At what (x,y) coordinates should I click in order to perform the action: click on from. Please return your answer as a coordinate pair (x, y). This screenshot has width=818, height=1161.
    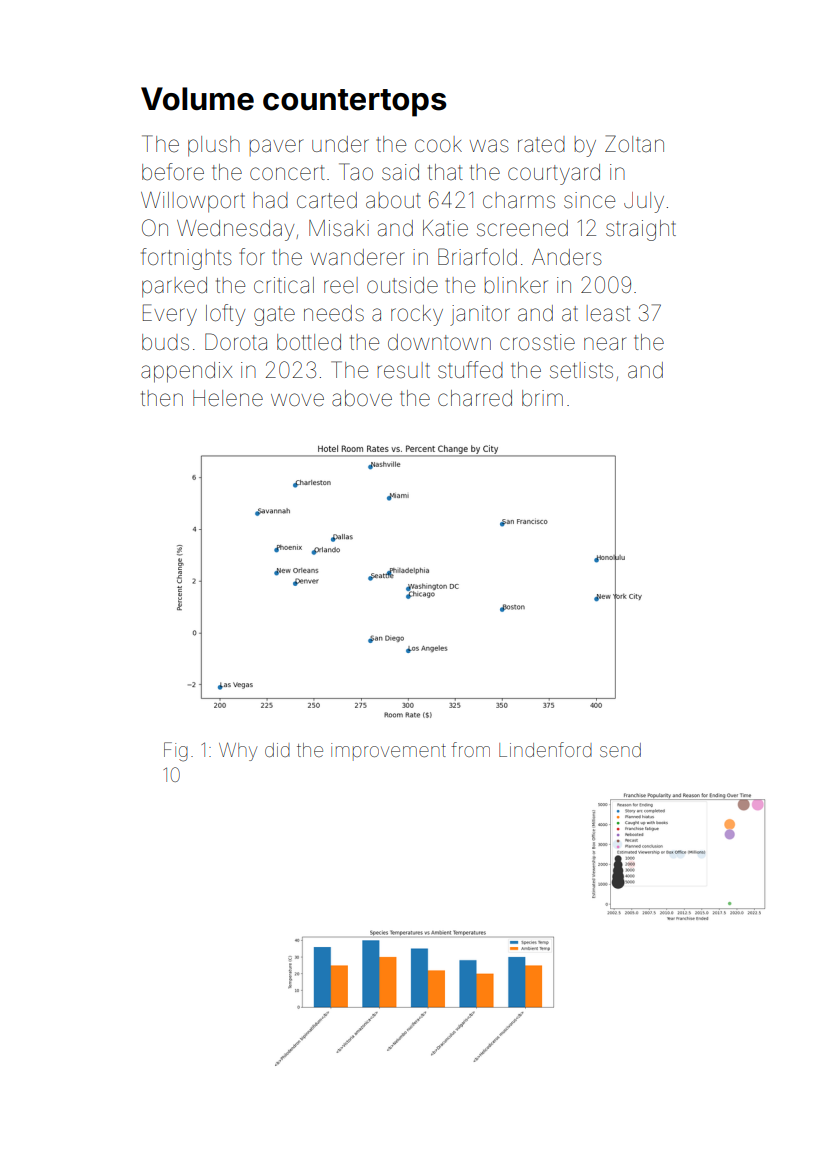
    Looking at the image, I should click on (470, 749).
